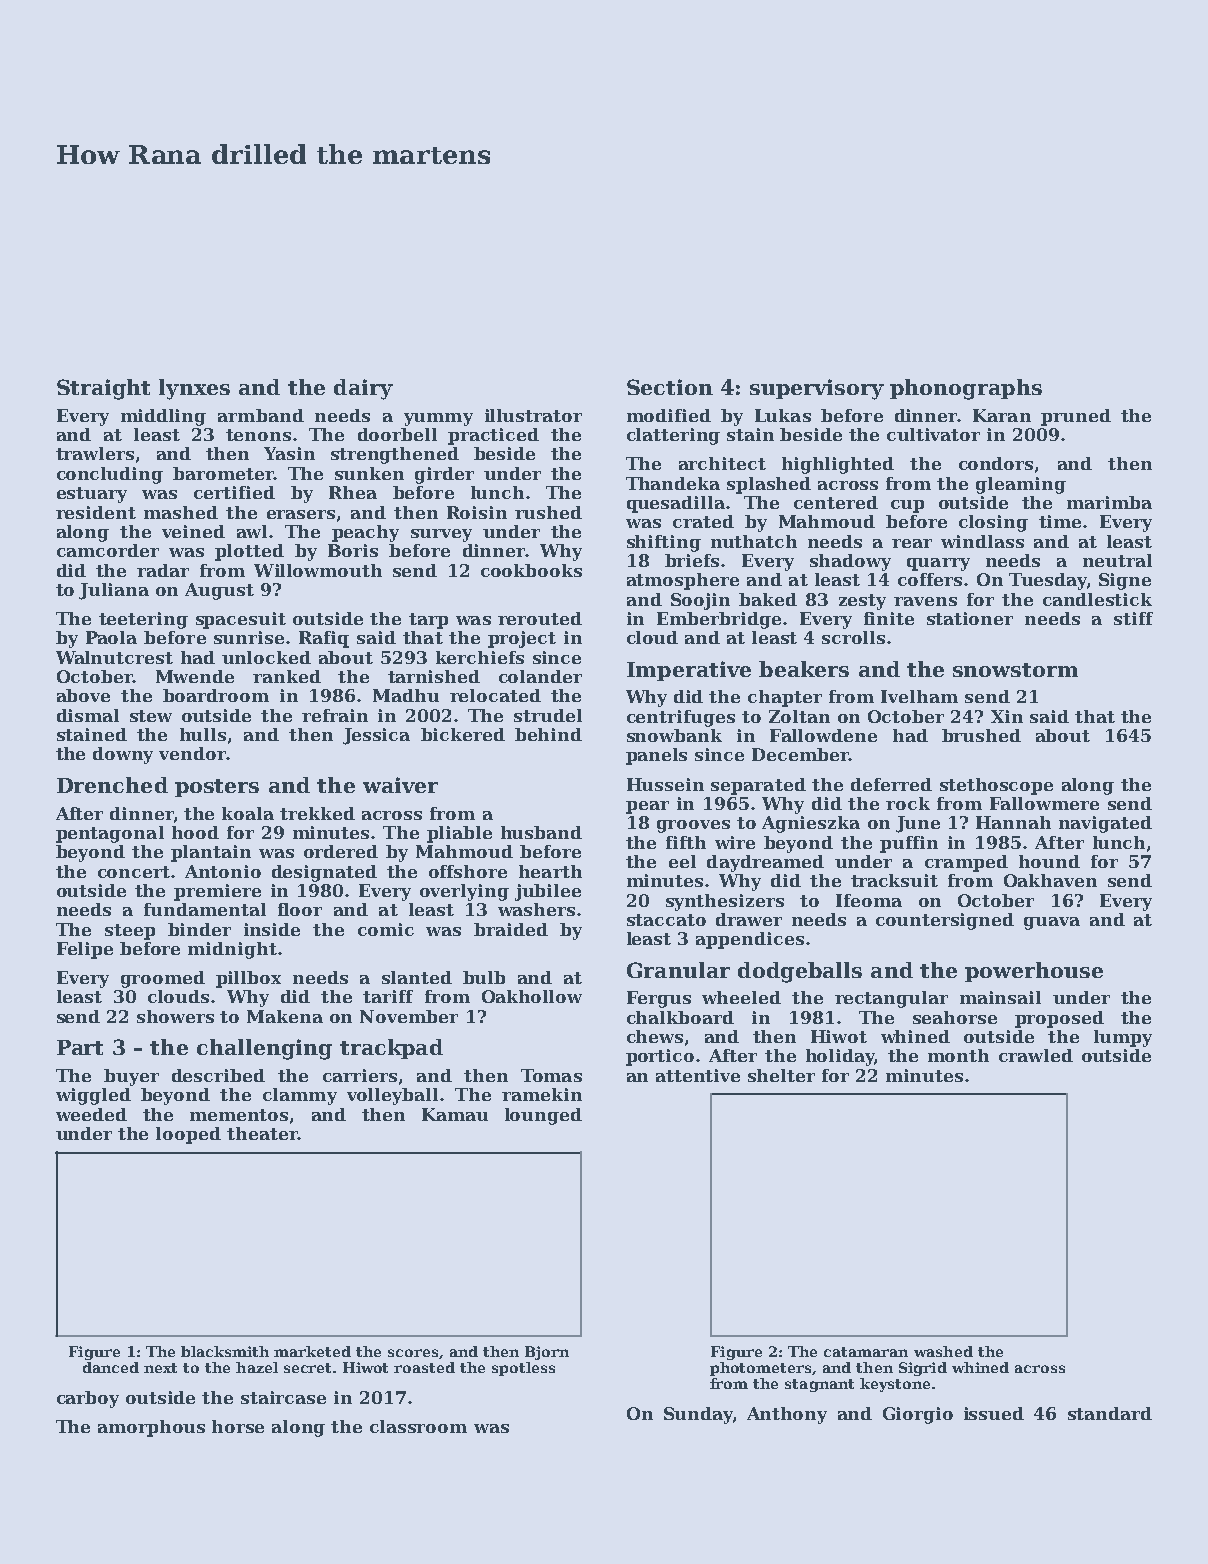  I want to click on marketed, so click(312, 1351).
